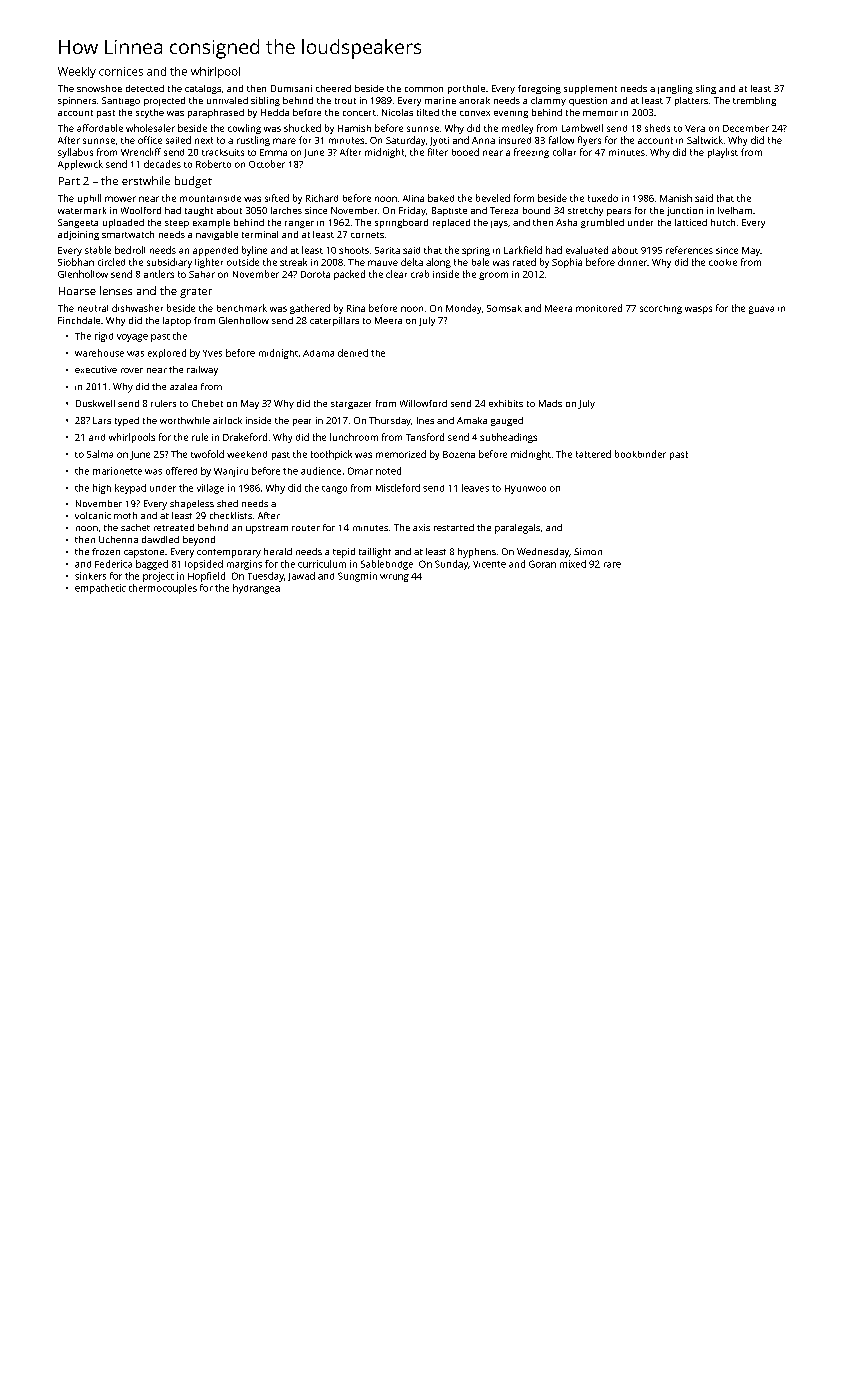  What do you see at coordinates (480, 262) in the image?
I see `bale` at bounding box center [480, 262].
